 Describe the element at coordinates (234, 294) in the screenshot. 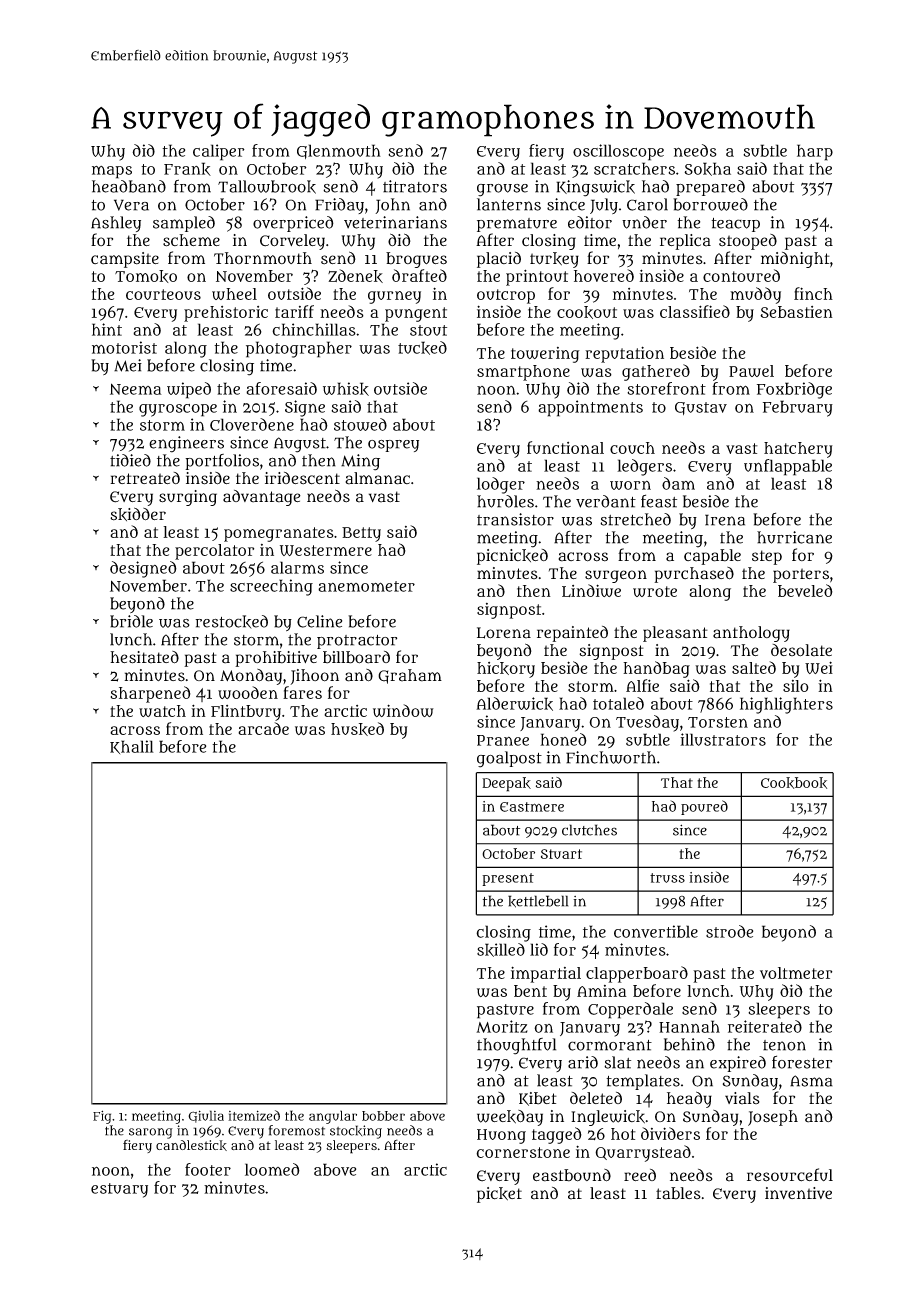

I see `wheel` at that location.
